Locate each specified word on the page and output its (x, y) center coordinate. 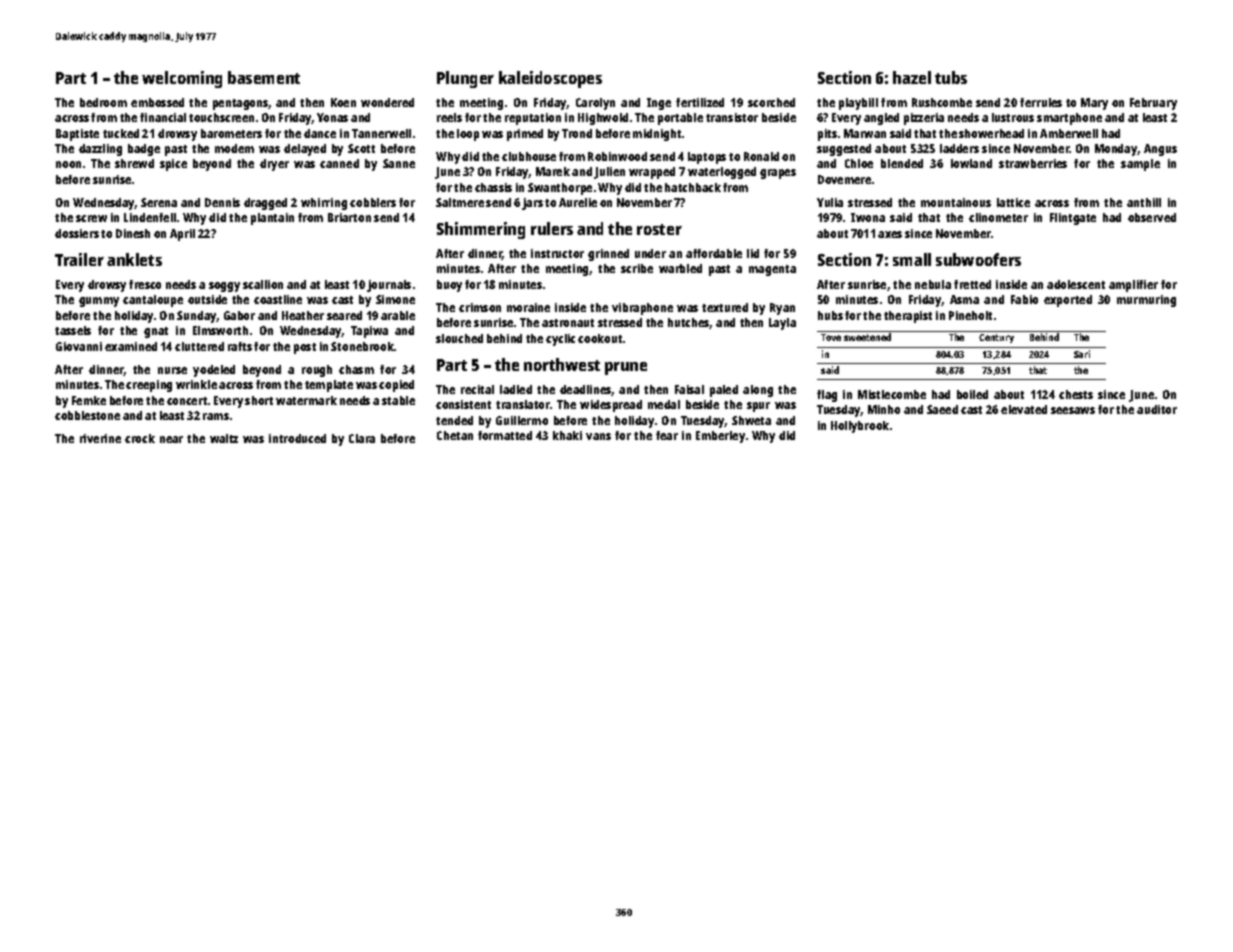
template (329, 386)
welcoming (182, 79)
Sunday (197, 317)
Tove (831, 337)
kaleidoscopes (550, 79)
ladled (516, 389)
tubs (951, 77)
